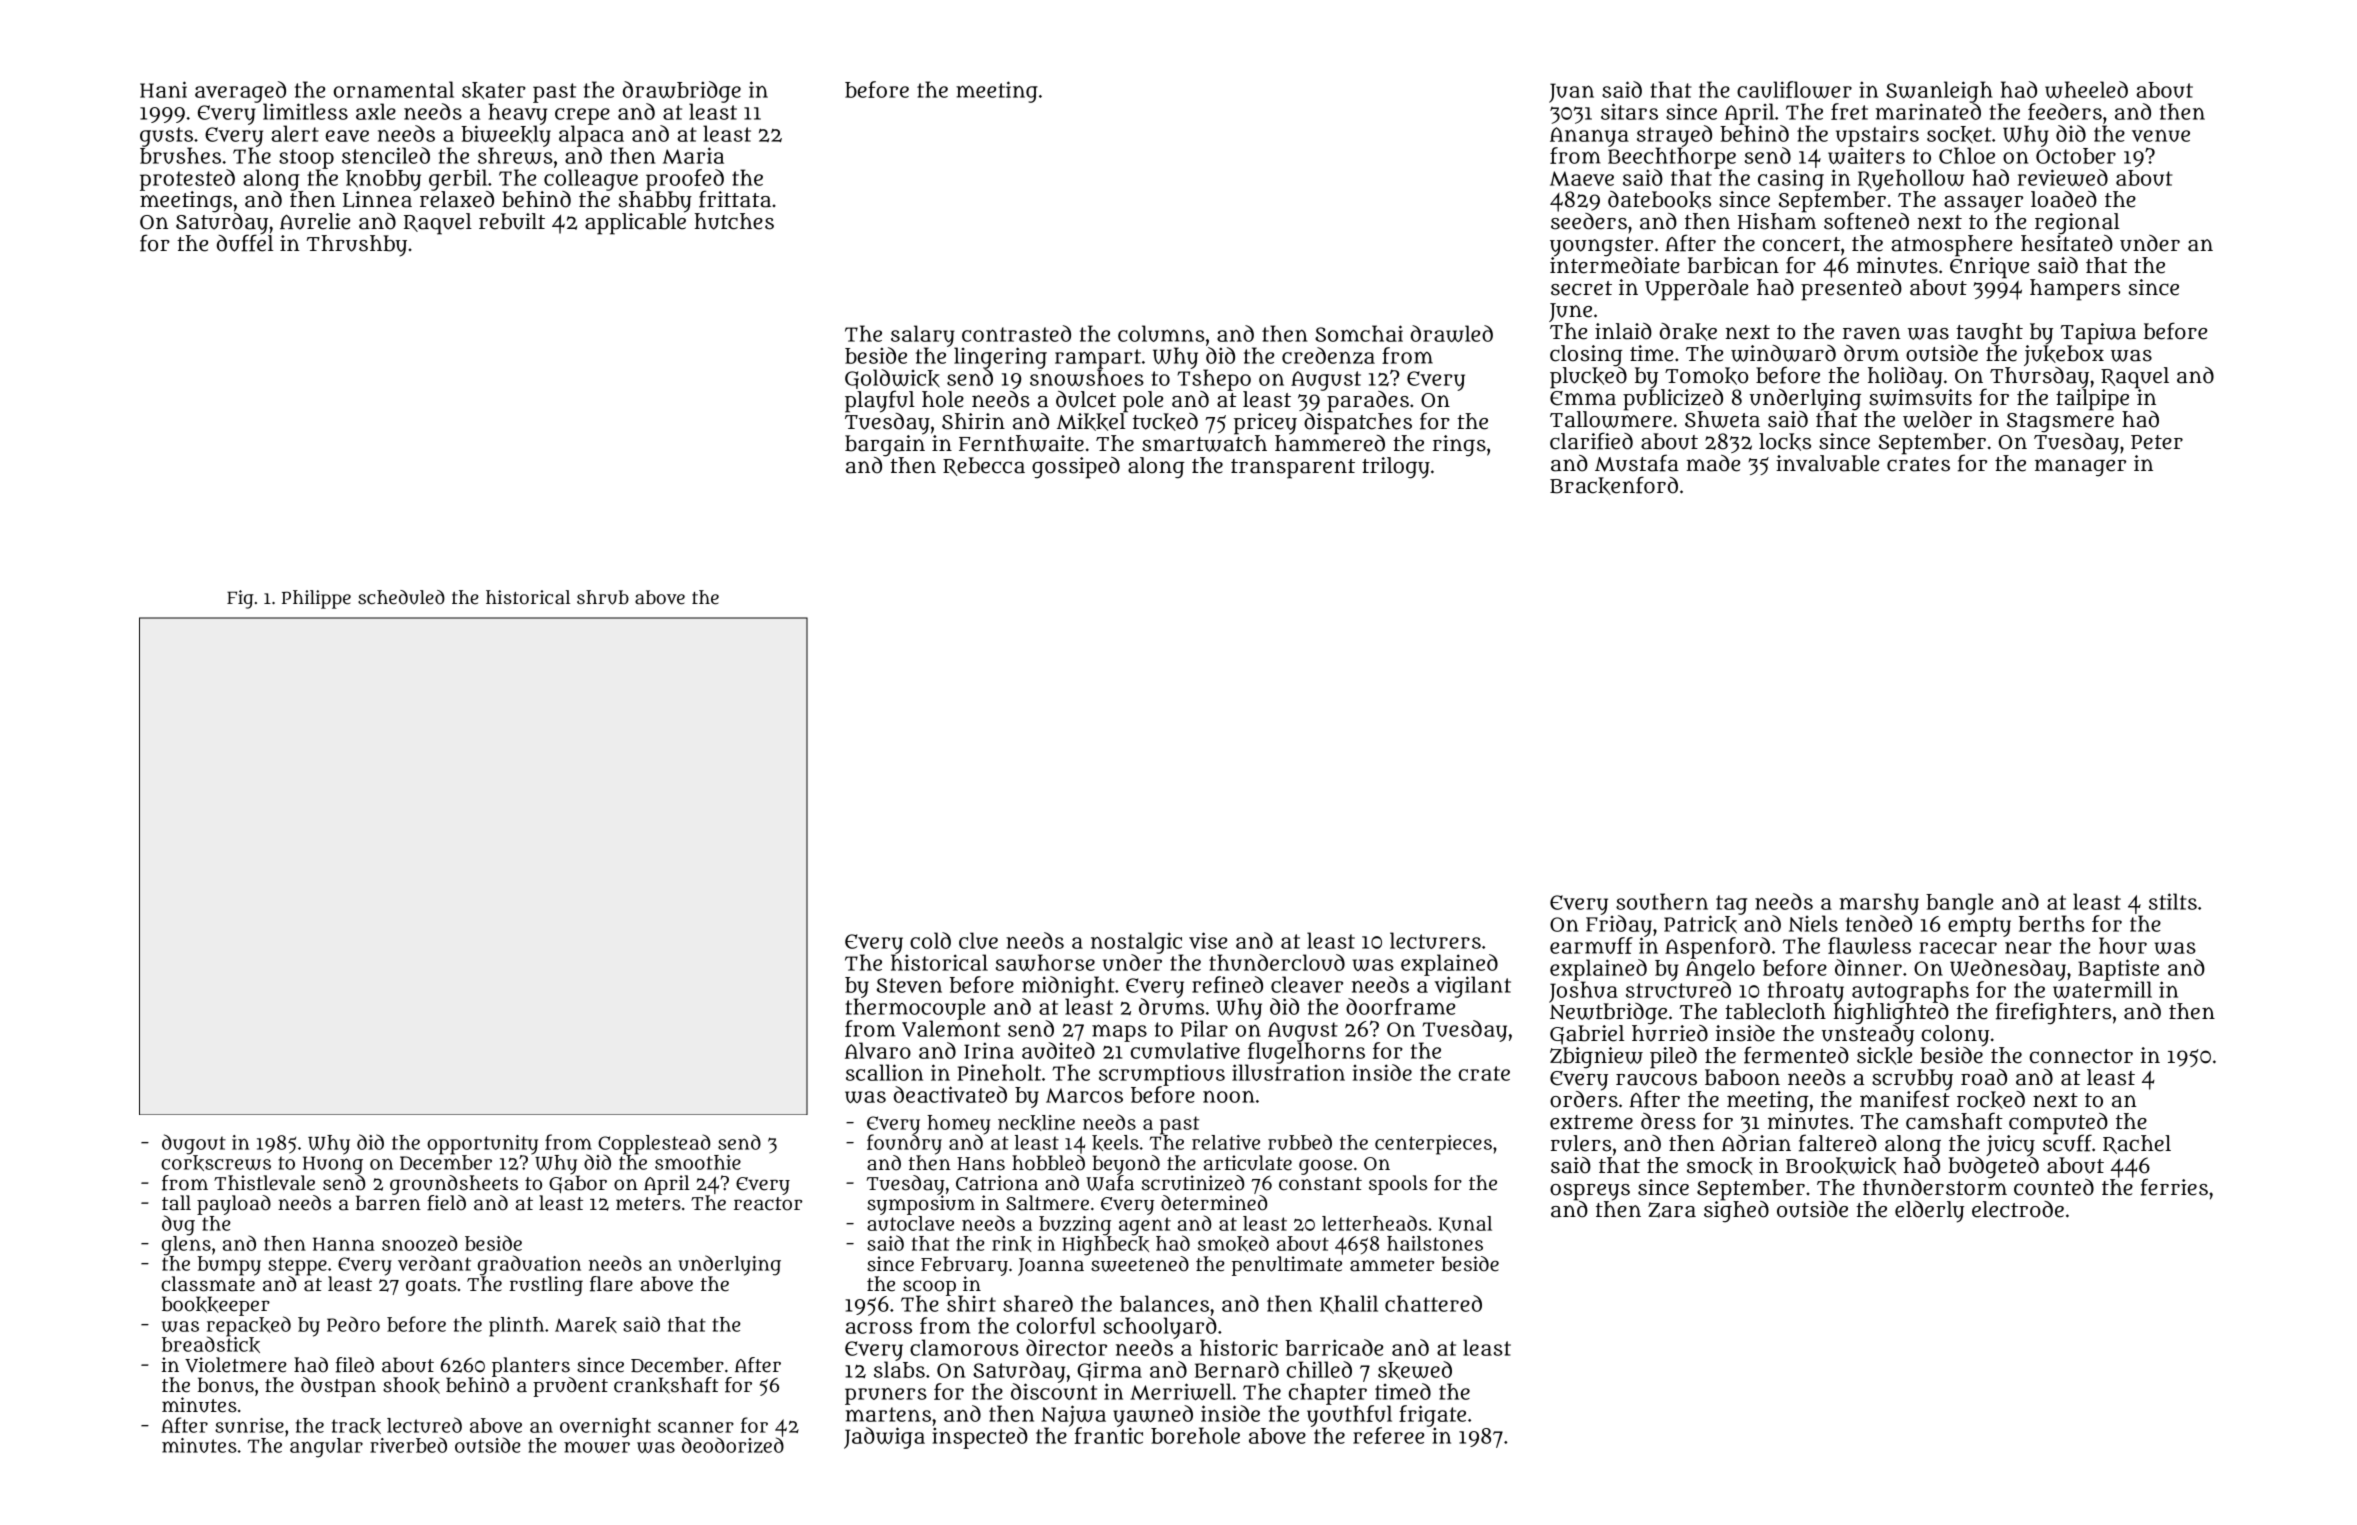 The image size is (2357, 1525). I want to click on doorframe, so click(1400, 1006).
